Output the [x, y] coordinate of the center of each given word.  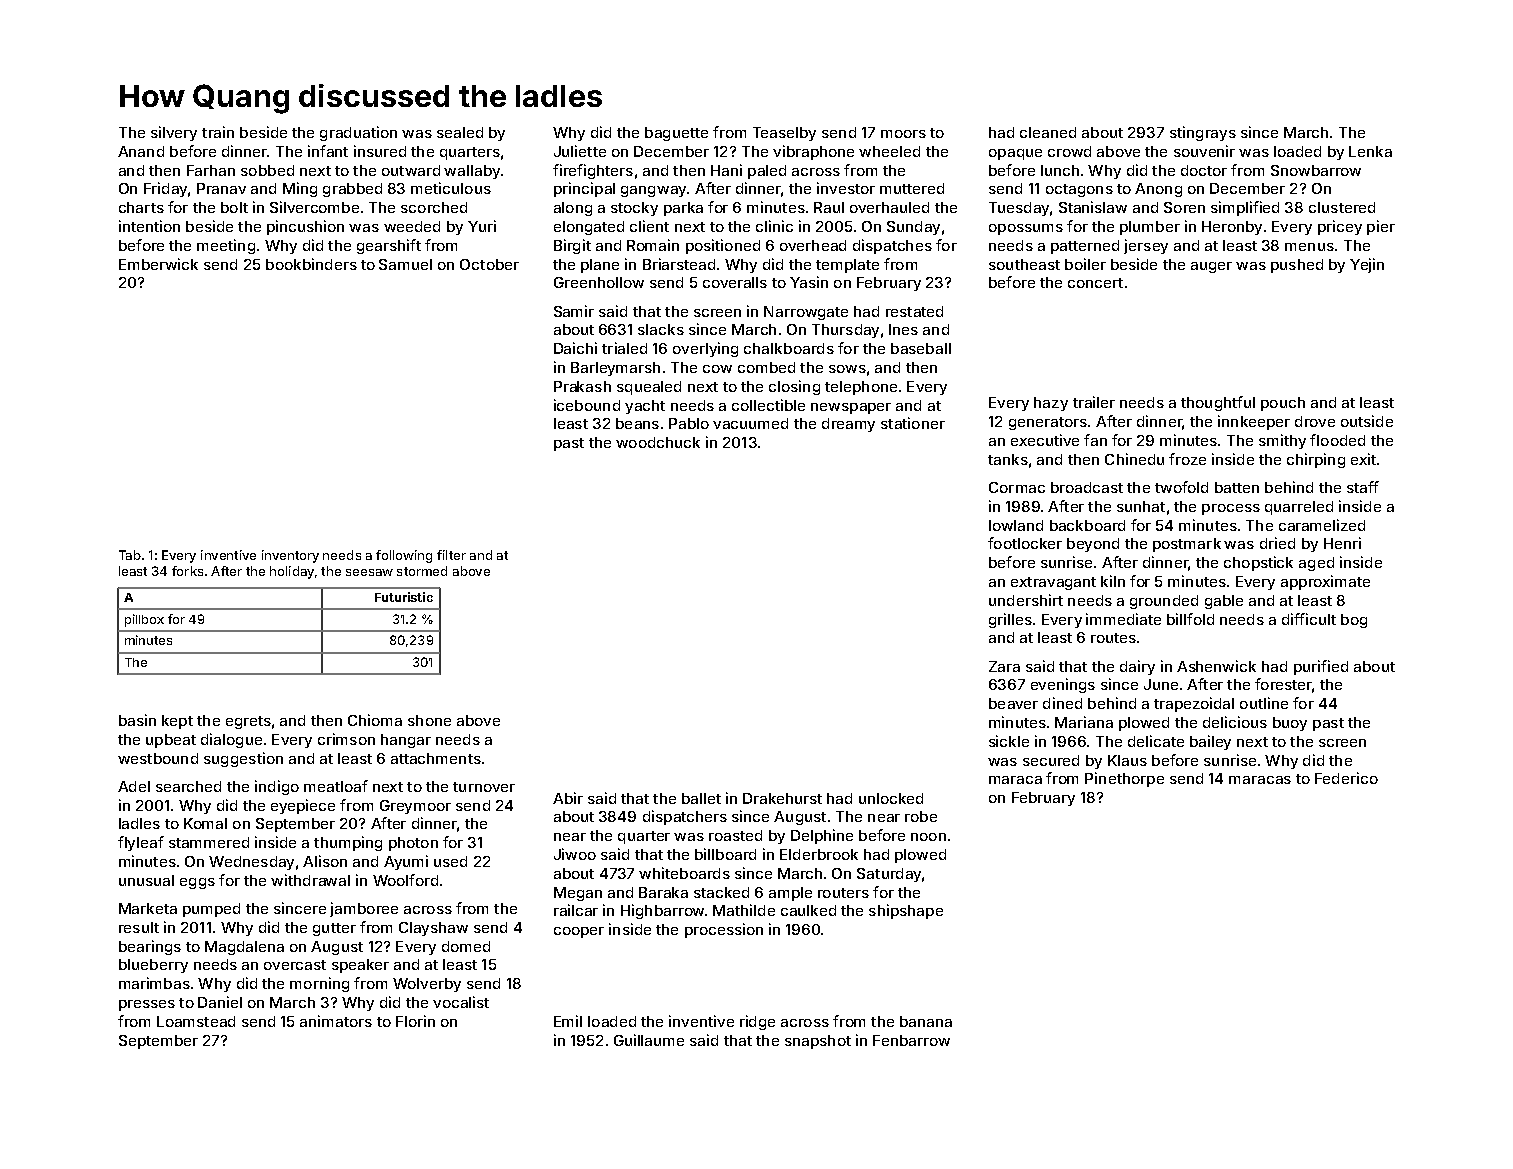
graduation [358, 133]
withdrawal [310, 880]
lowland [1016, 525]
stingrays [1203, 133]
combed [766, 367]
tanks [1008, 459]
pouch [1283, 404]
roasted [735, 835]
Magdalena [244, 948]
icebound [587, 405]
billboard [725, 854]
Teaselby [784, 134]
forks [187, 571]
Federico [1346, 778]
